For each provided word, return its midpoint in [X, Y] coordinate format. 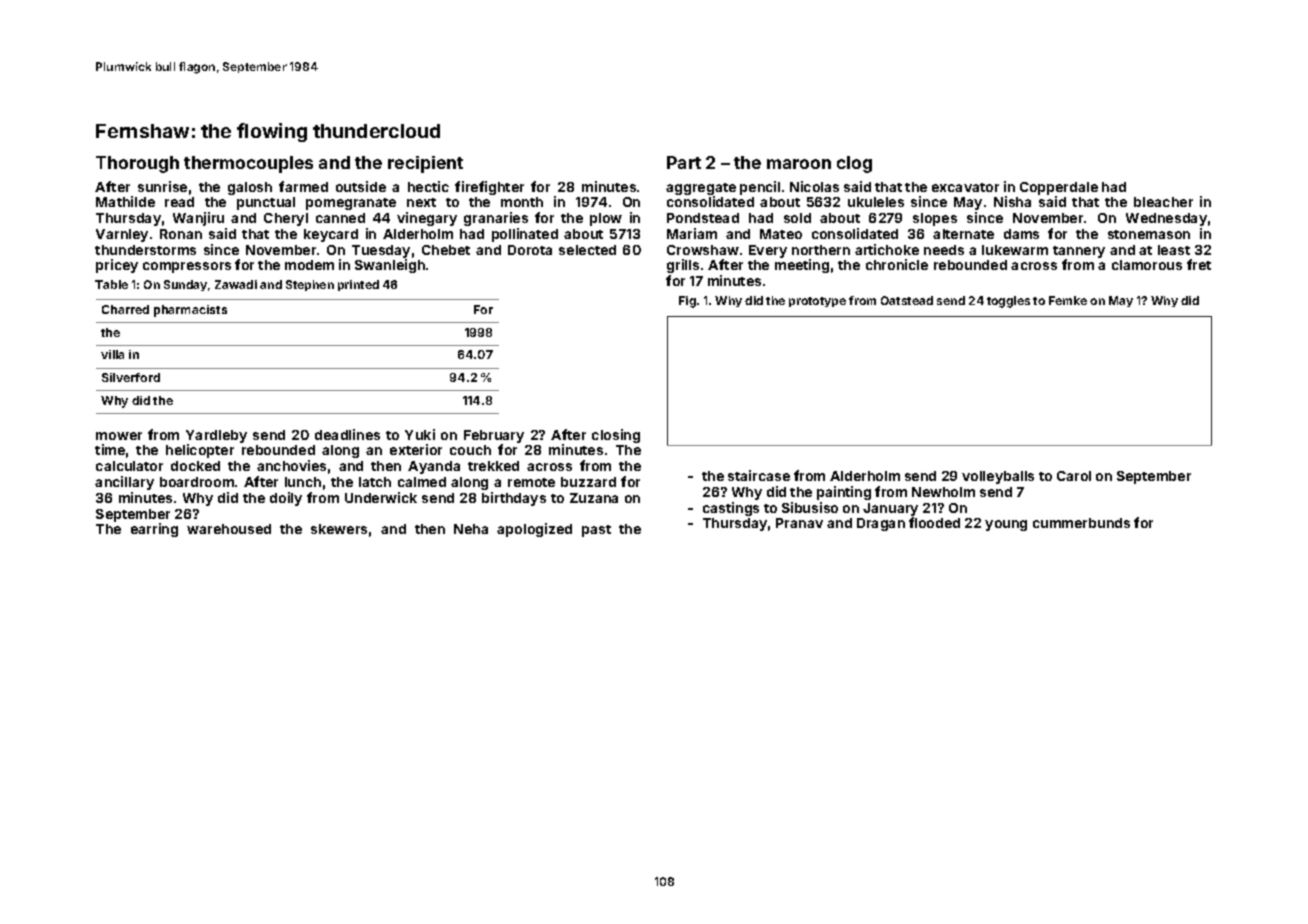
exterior [416, 449]
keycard [331, 235]
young [1006, 525]
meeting [802, 266]
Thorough [137, 164]
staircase [759, 475]
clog [854, 164]
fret [1199, 264]
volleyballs [998, 477]
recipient [425, 164]
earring [154, 530]
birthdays [514, 499]
